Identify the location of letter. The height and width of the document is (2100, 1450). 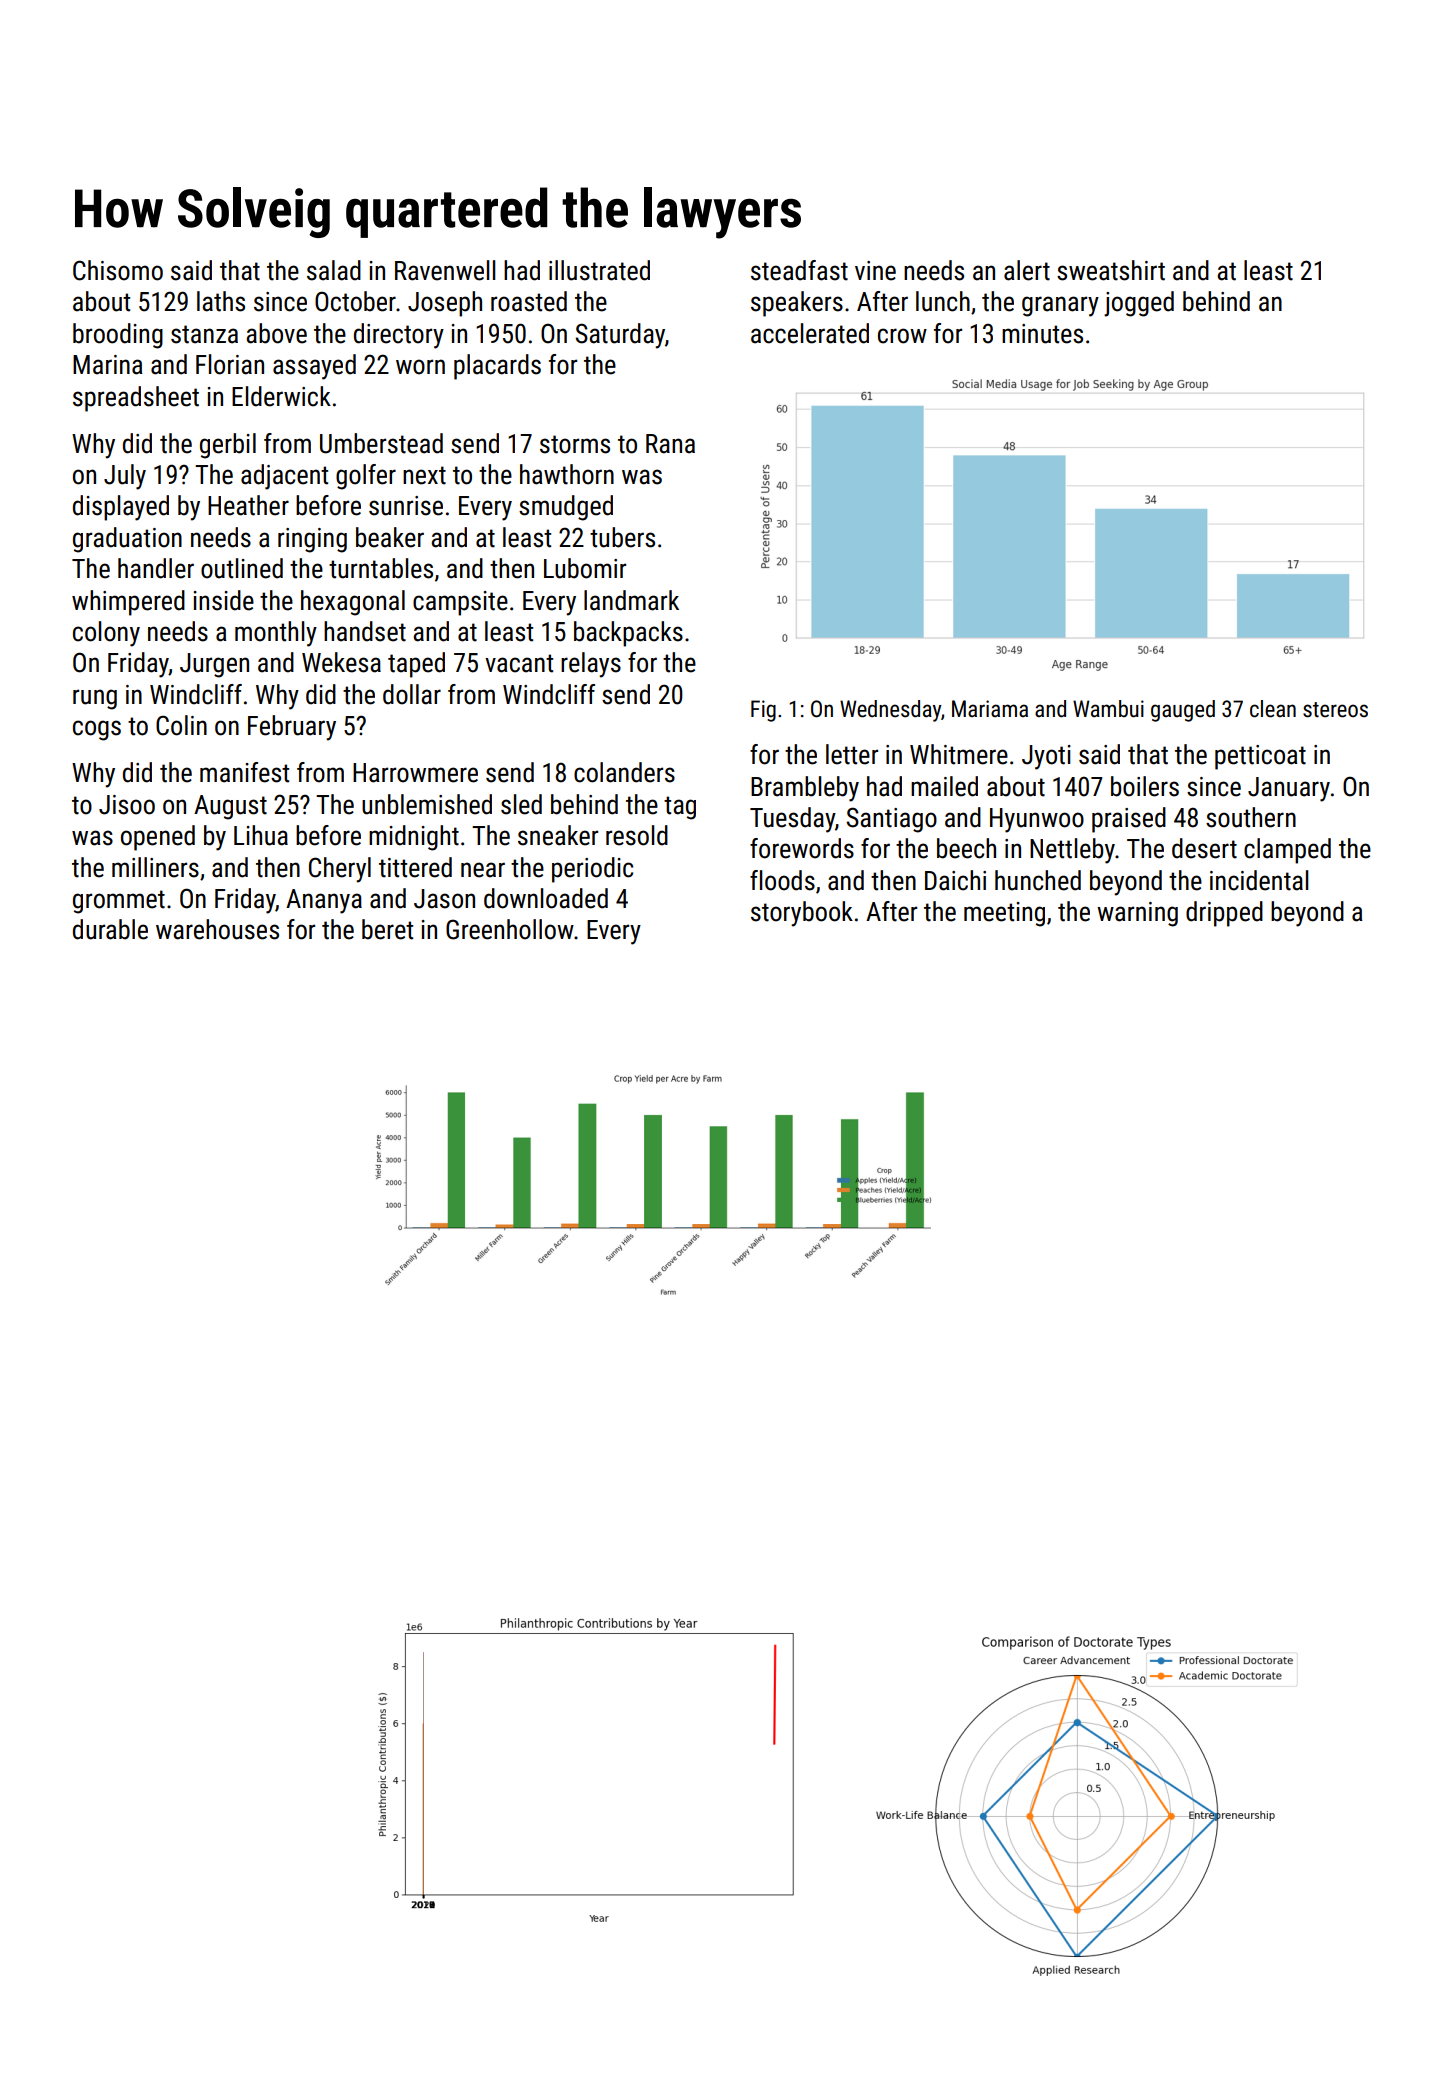
(852, 754).
